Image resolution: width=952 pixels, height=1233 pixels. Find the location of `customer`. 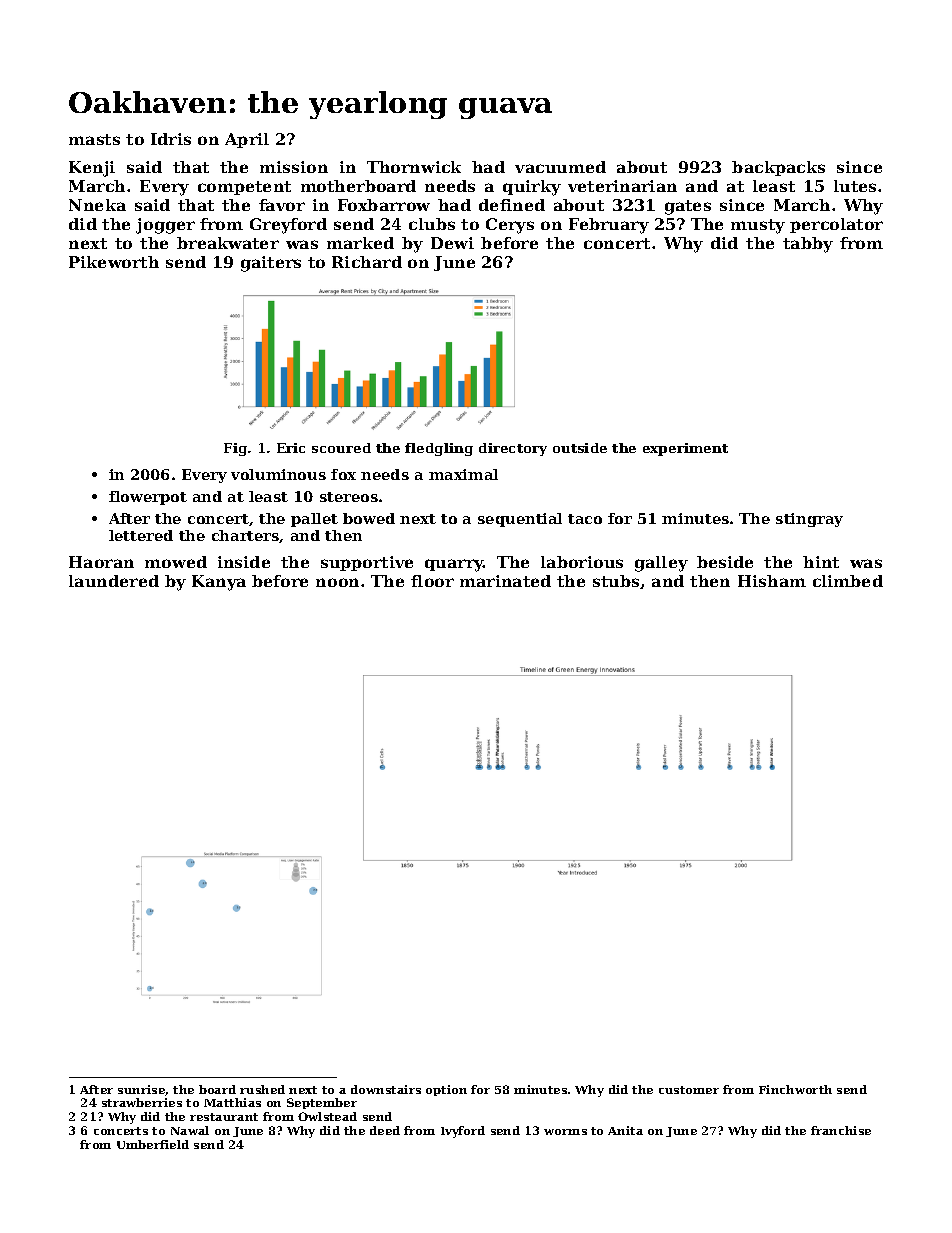

customer is located at coordinates (689, 1090).
